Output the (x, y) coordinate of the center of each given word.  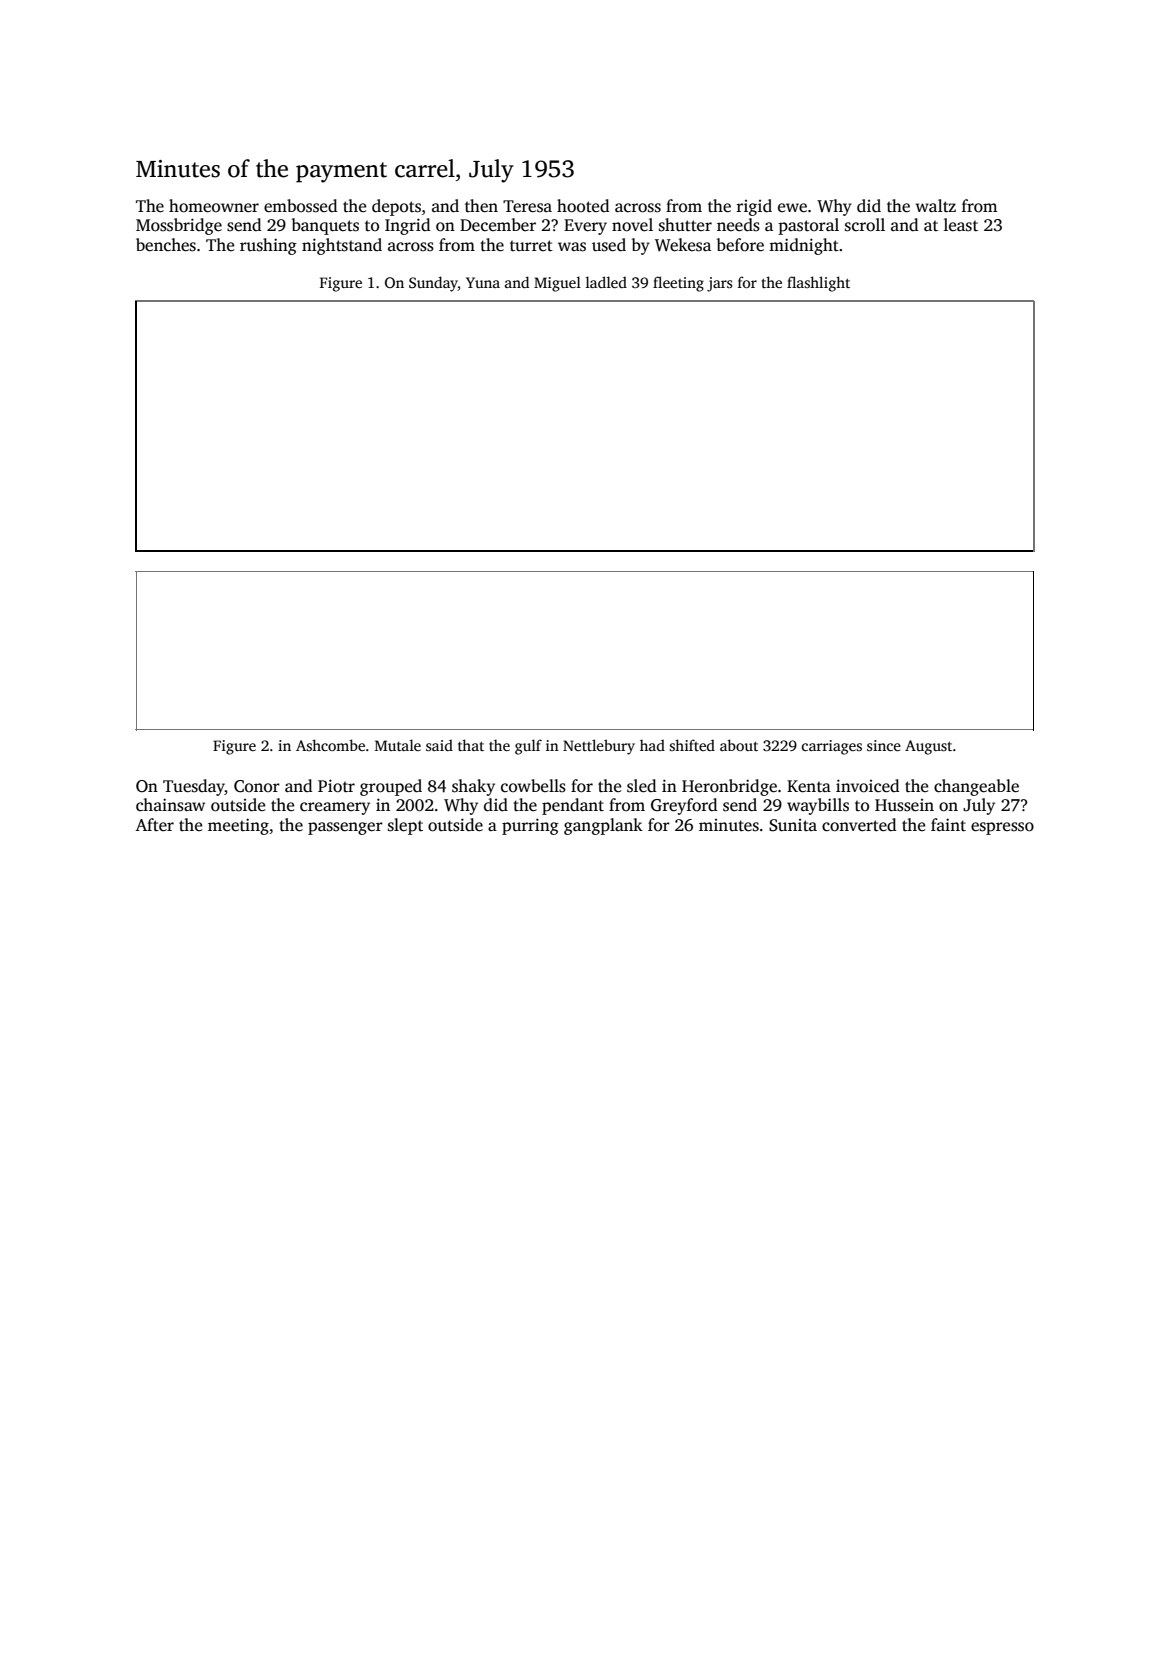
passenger (345, 828)
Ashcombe (330, 745)
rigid (754, 207)
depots (396, 207)
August (928, 747)
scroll (865, 225)
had (652, 745)
